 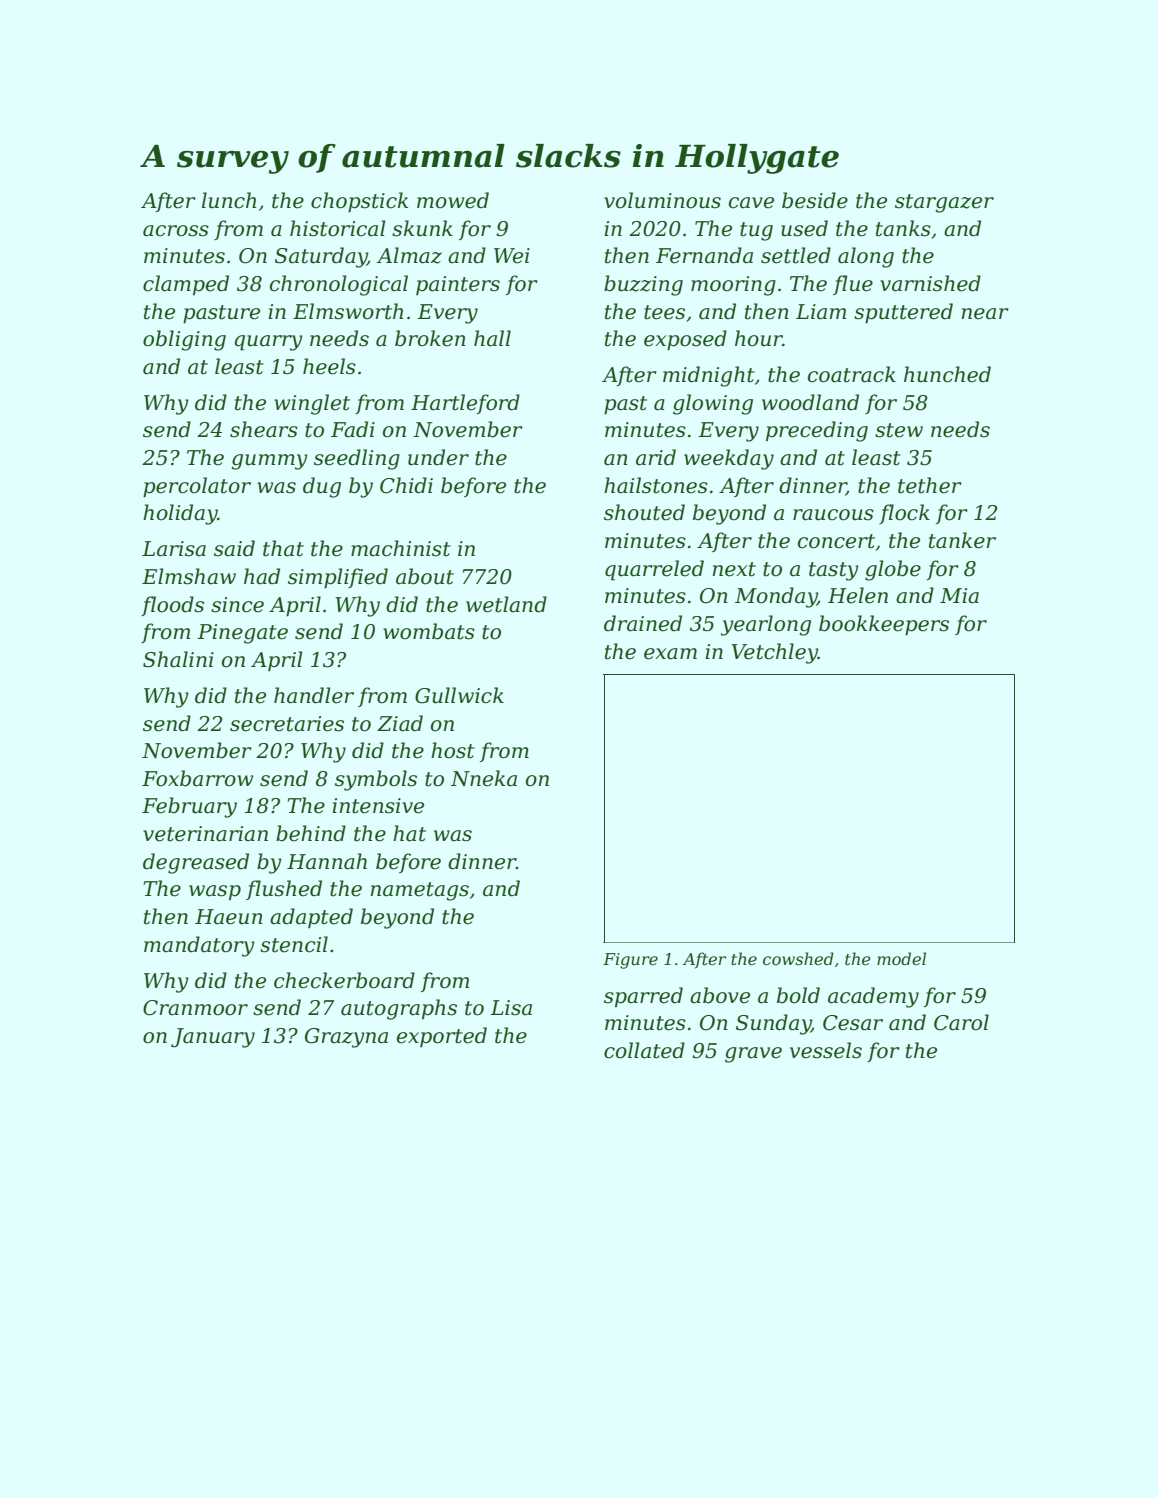 I want to click on handler, so click(x=314, y=695).
